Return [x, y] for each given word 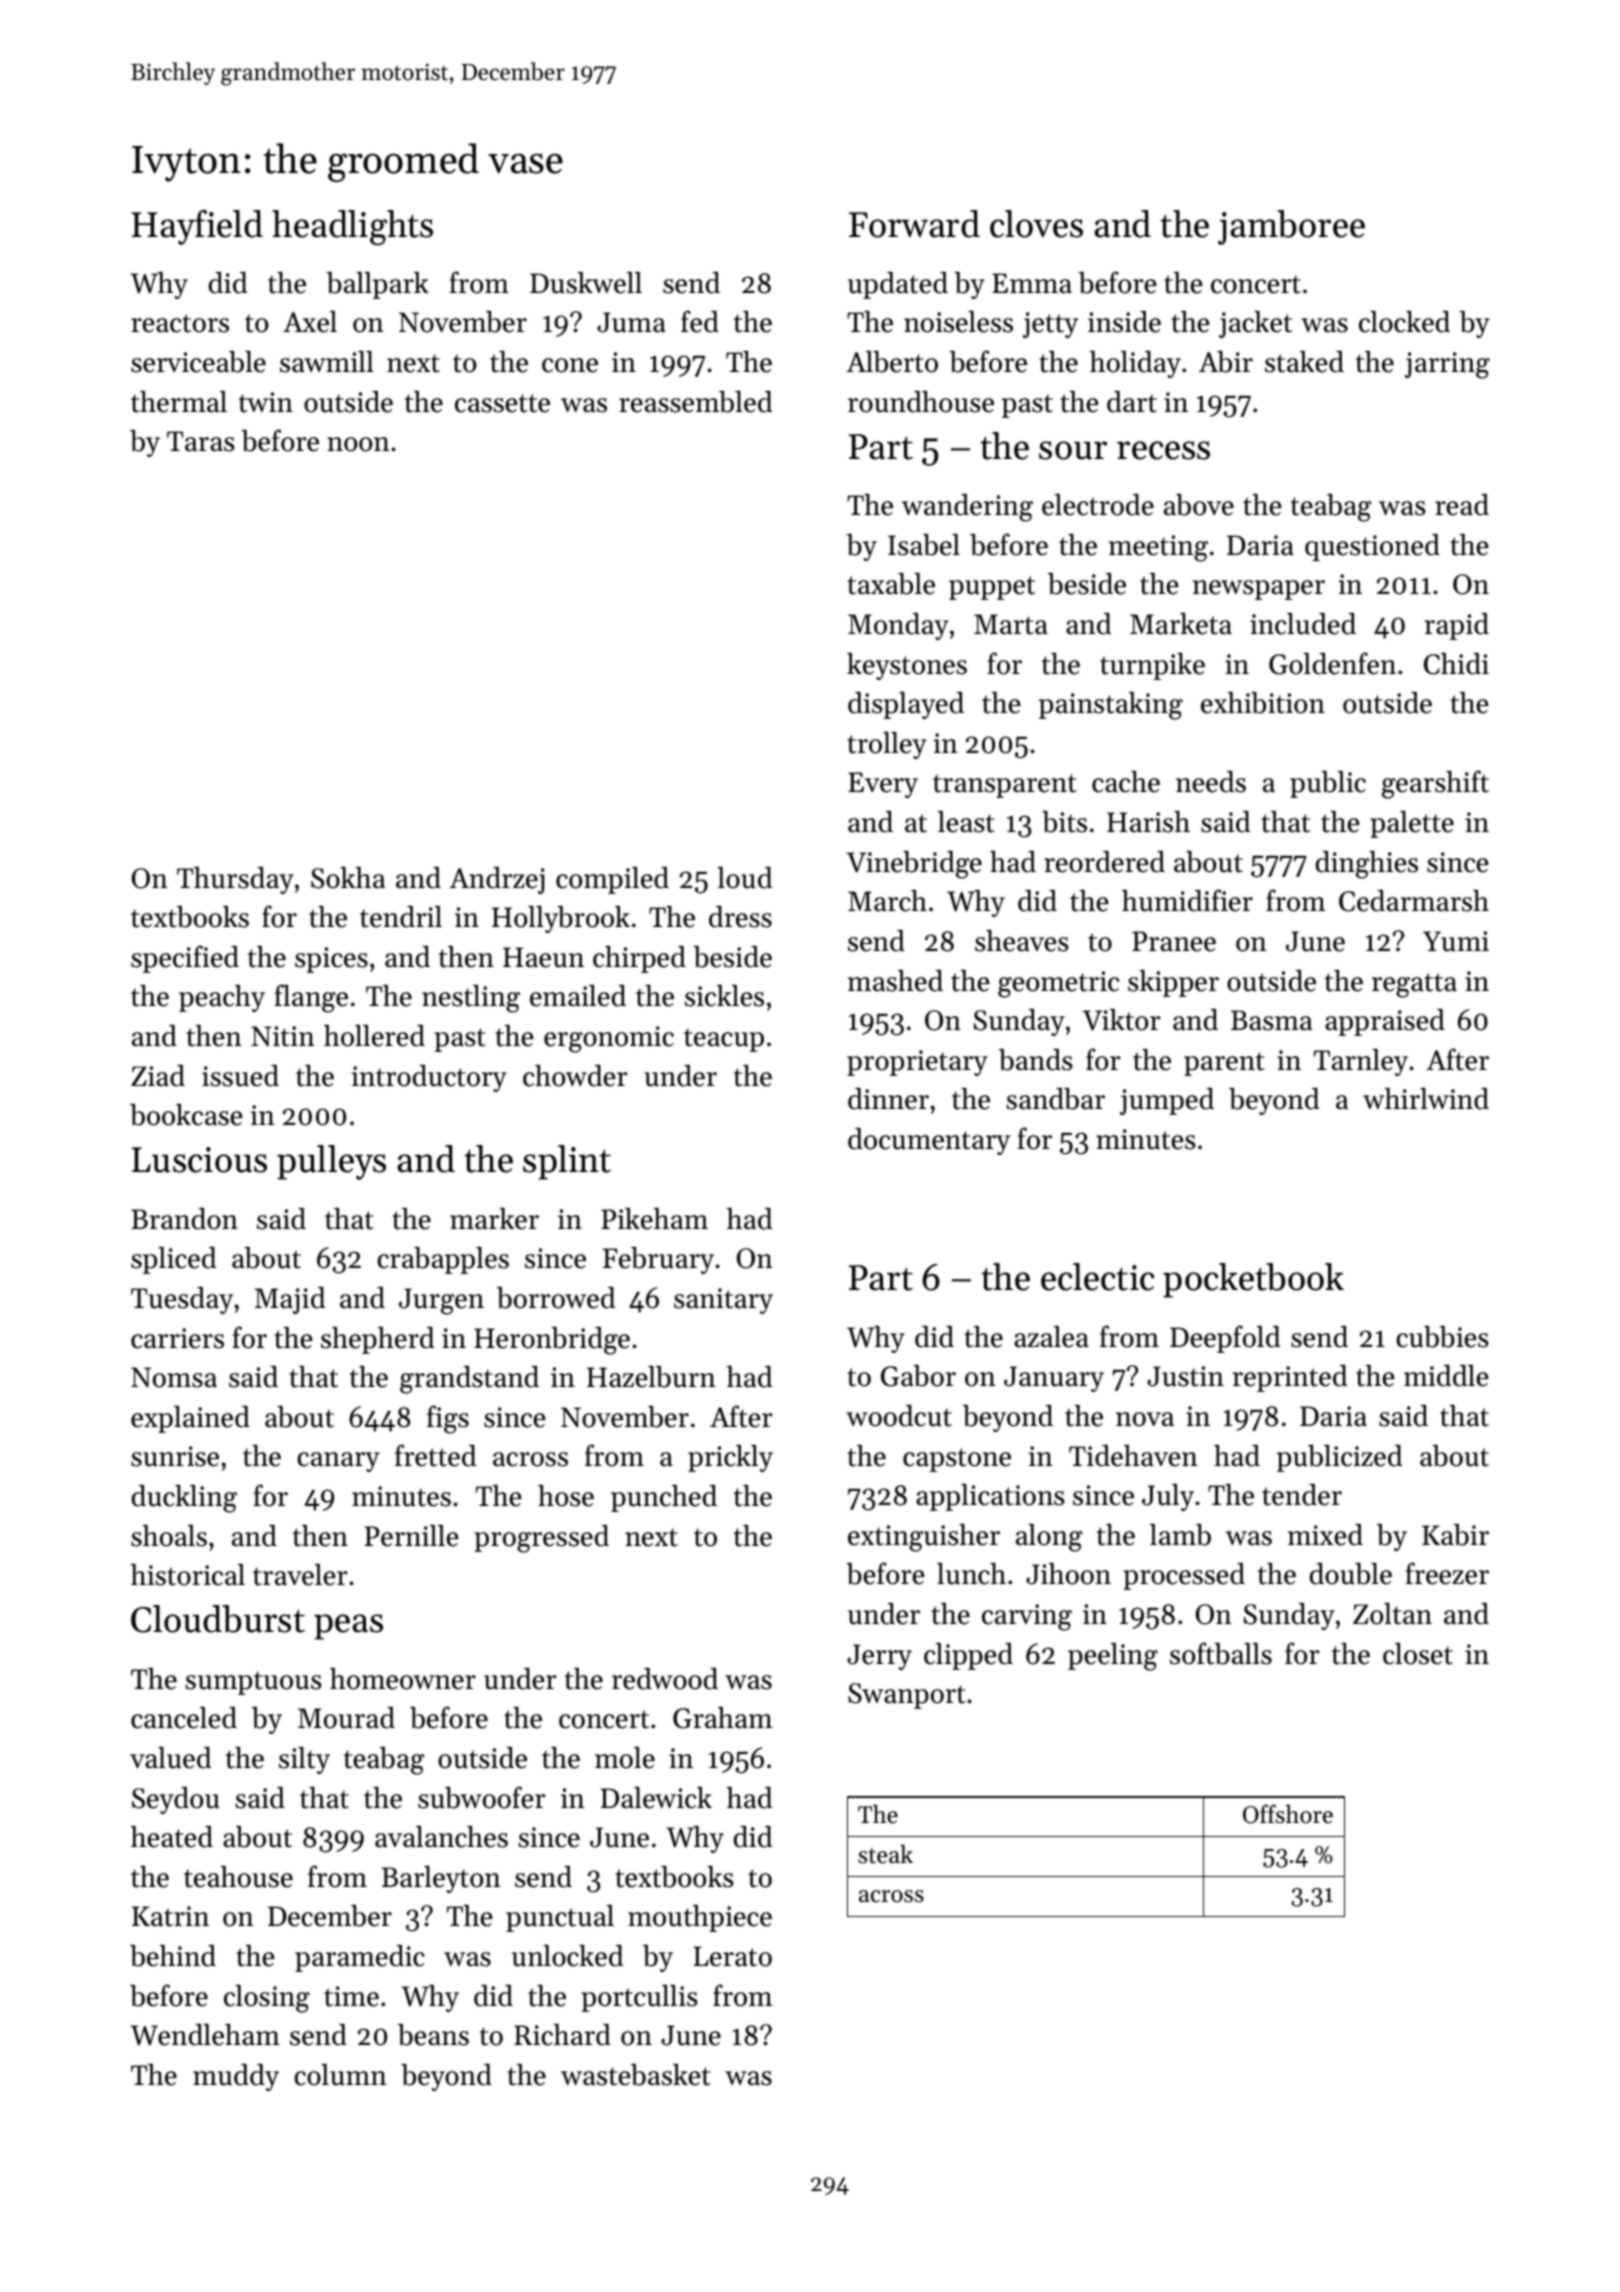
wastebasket [636, 2075]
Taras [201, 441]
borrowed [556, 1298]
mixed [1325, 1535]
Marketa [1181, 624]
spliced [173, 1260]
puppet [992, 588]
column [340, 2075]
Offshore [1288, 1814]
